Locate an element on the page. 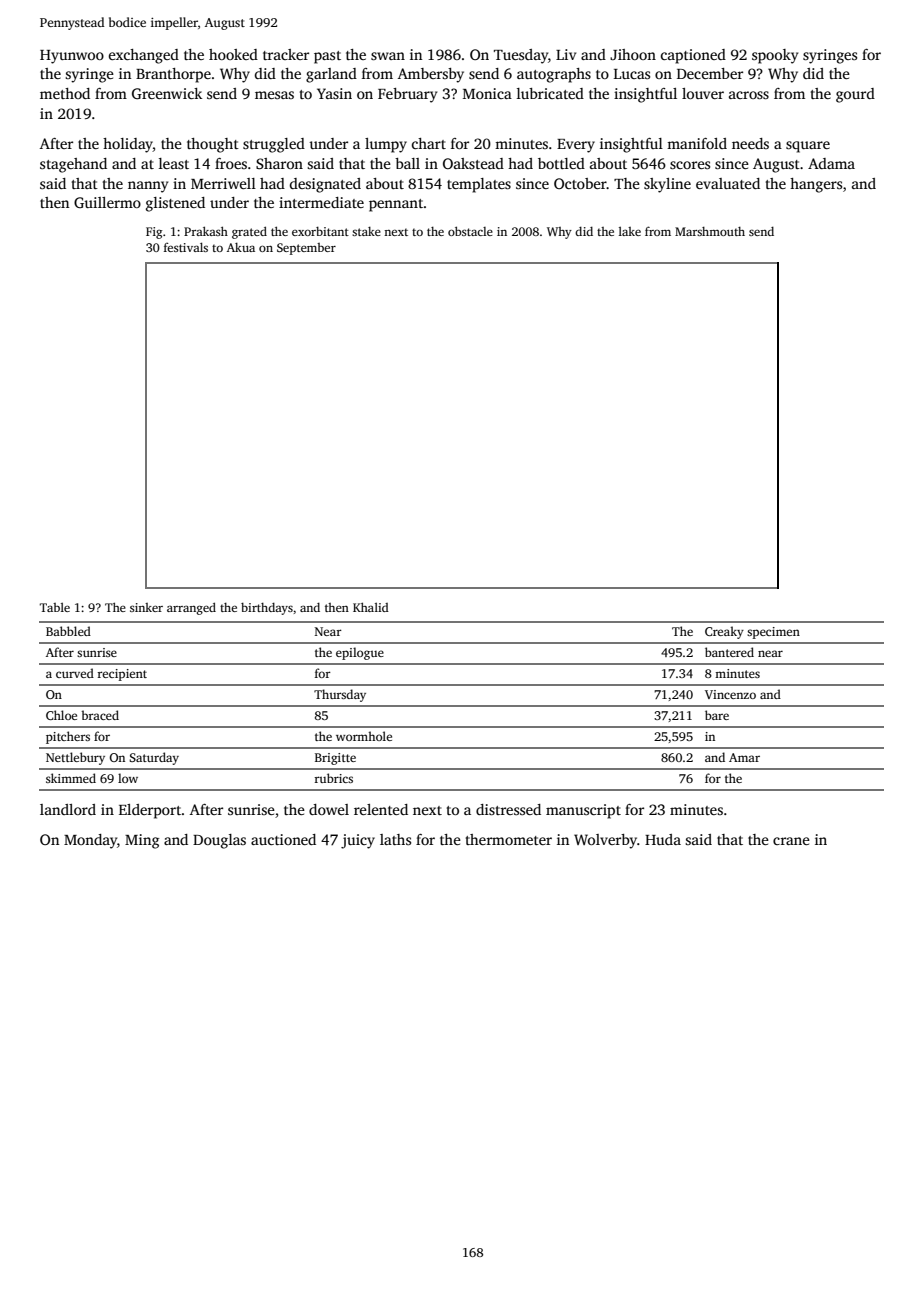 This image has width=924, height=1308. Table is located at coordinates (55, 607).
